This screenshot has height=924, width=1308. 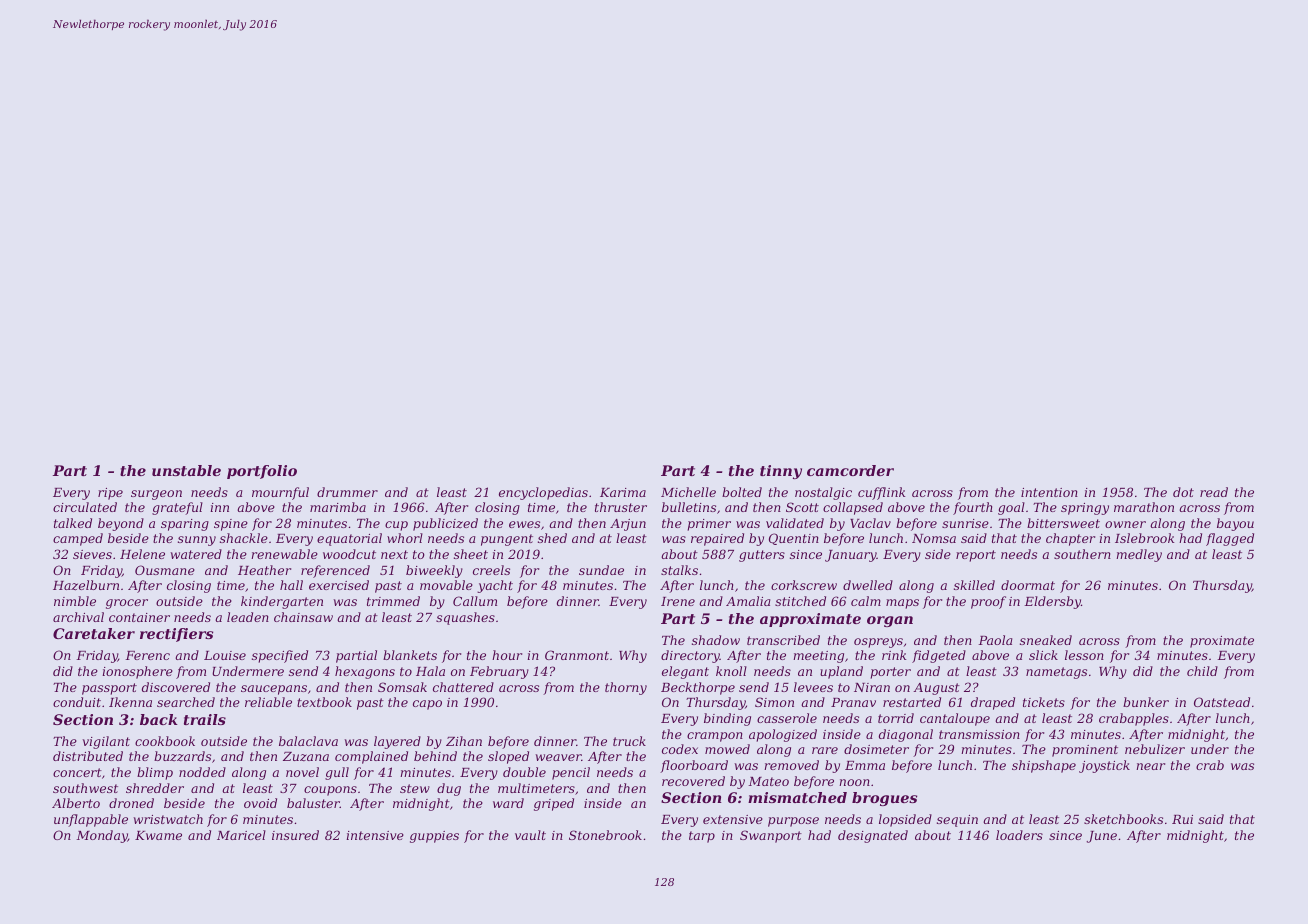 What do you see at coordinates (76, 803) in the screenshot?
I see `Alberto` at bounding box center [76, 803].
